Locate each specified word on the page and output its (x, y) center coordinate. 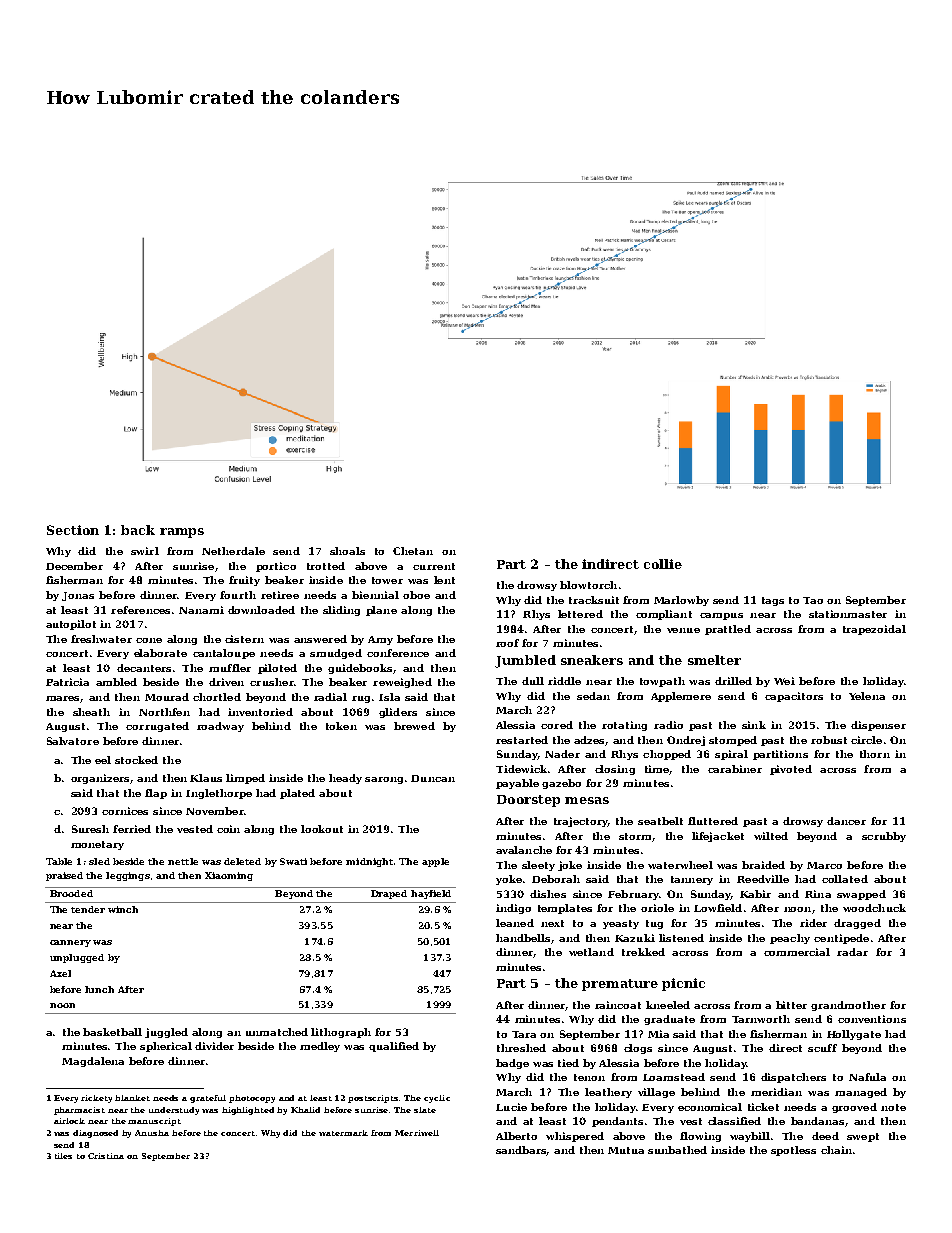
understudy (174, 1111)
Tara (524, 1034)
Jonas (78, 596)
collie (663, 564)
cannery (70, 943)
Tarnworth (761, 1019)
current (434, 566)
